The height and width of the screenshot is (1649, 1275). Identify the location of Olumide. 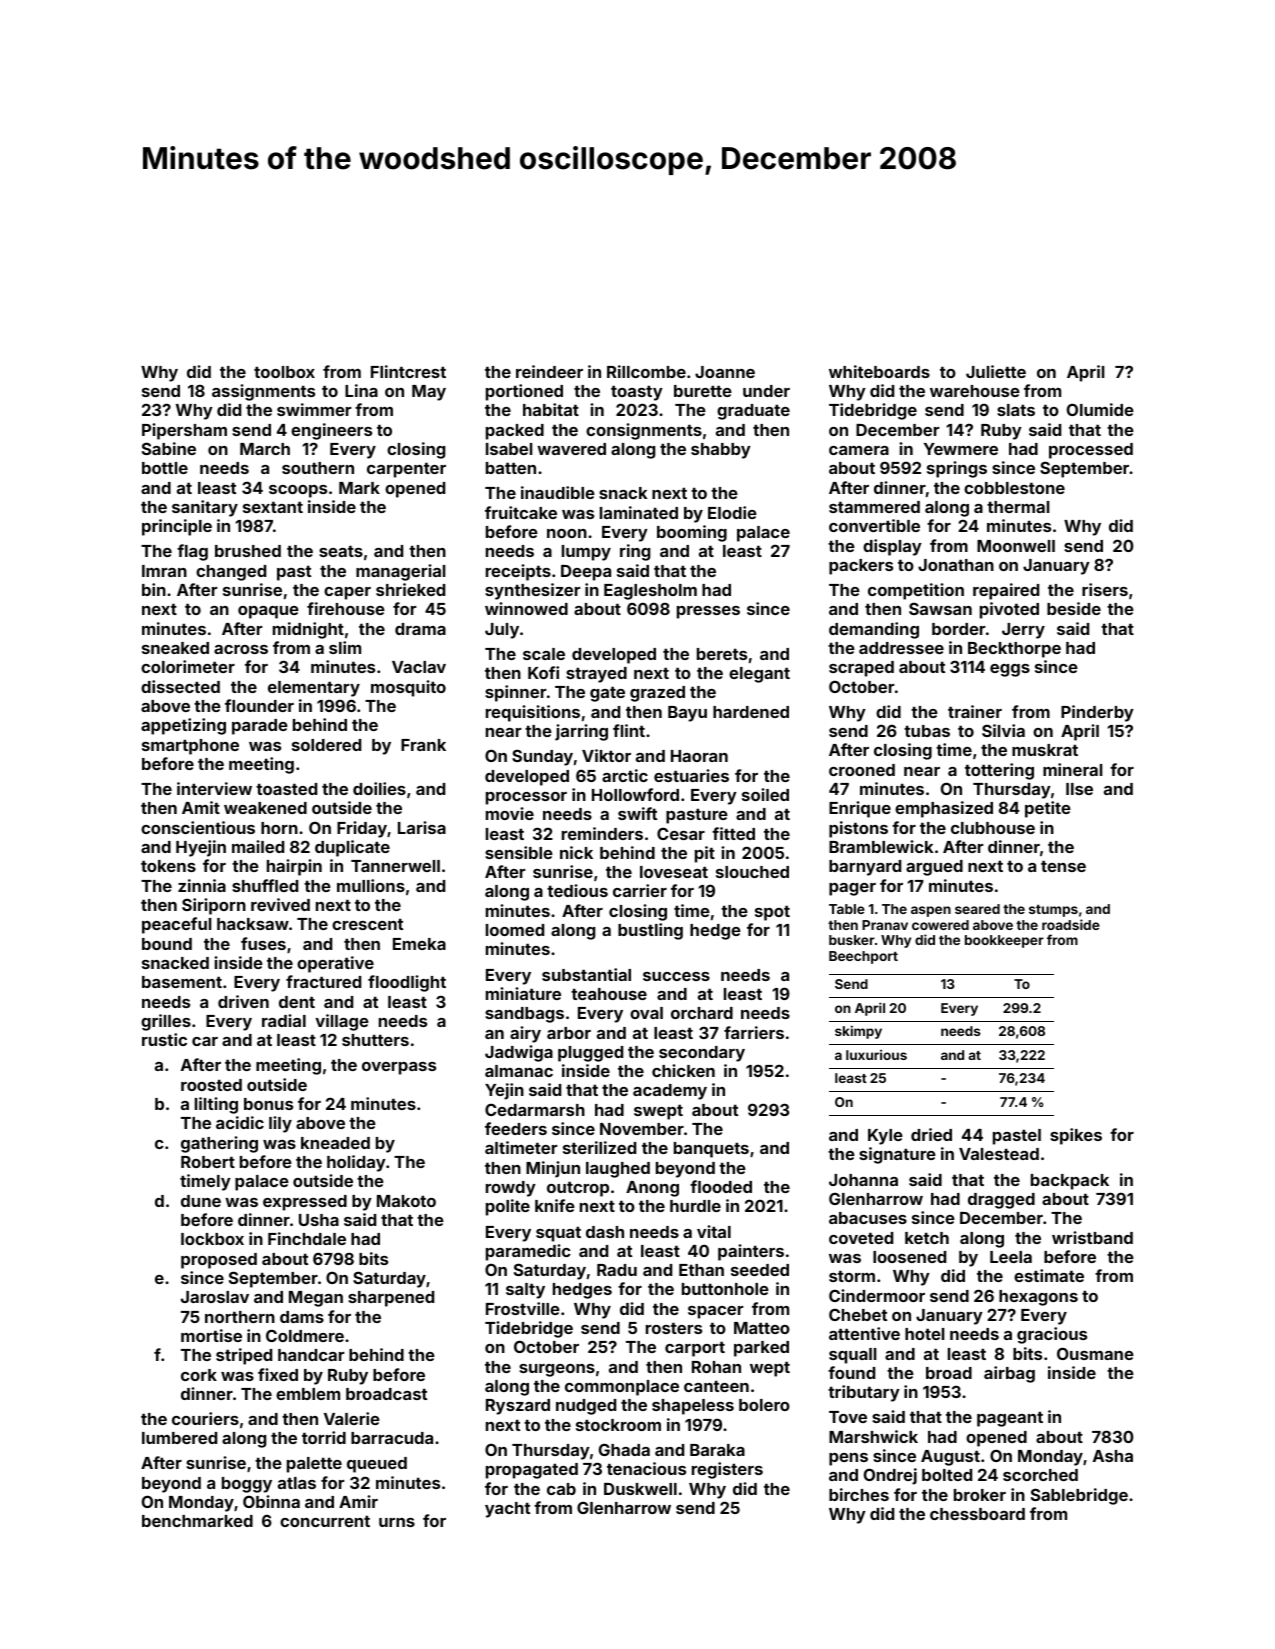
(1100, 409).
